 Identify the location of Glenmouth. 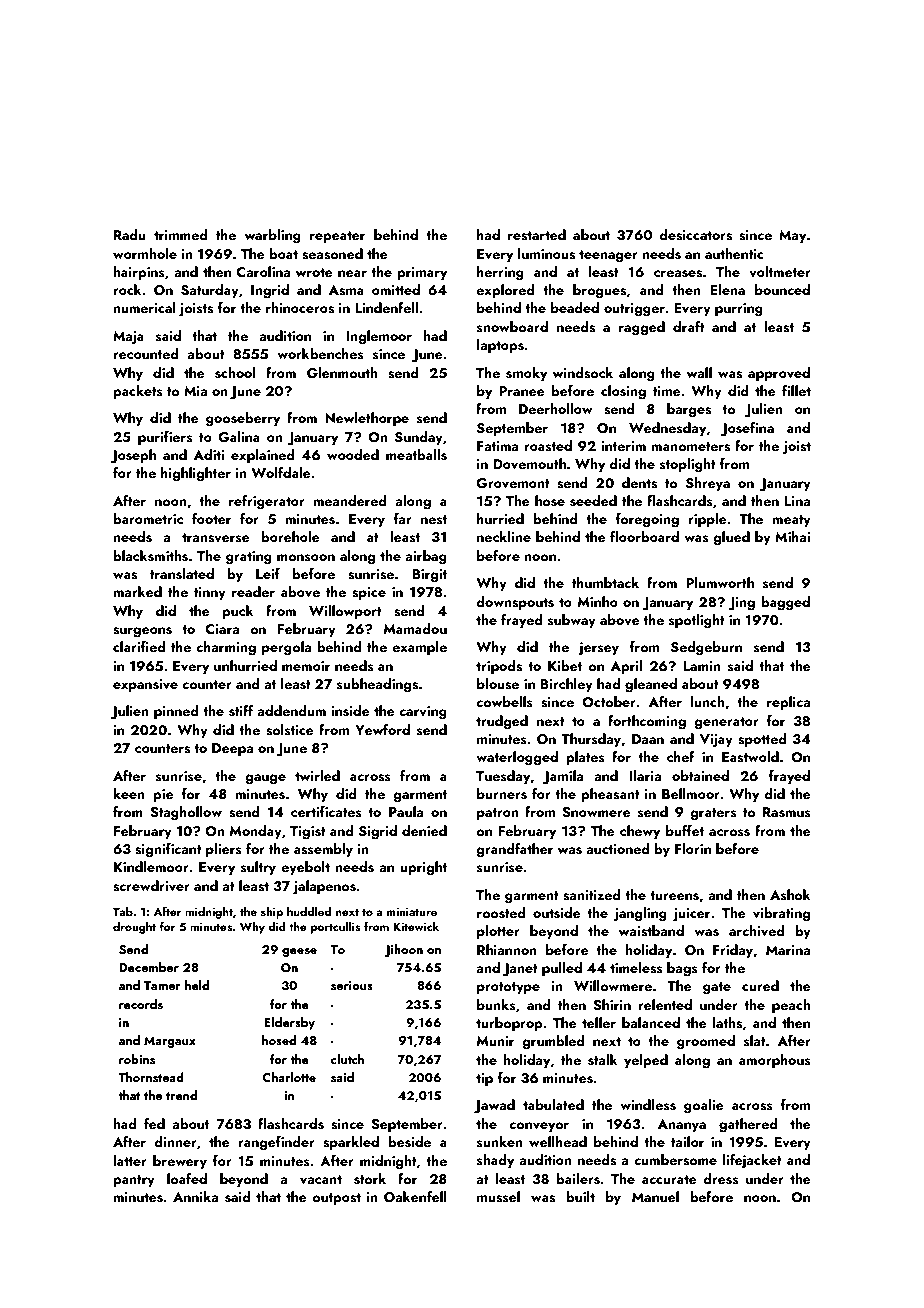
(342, 373).
